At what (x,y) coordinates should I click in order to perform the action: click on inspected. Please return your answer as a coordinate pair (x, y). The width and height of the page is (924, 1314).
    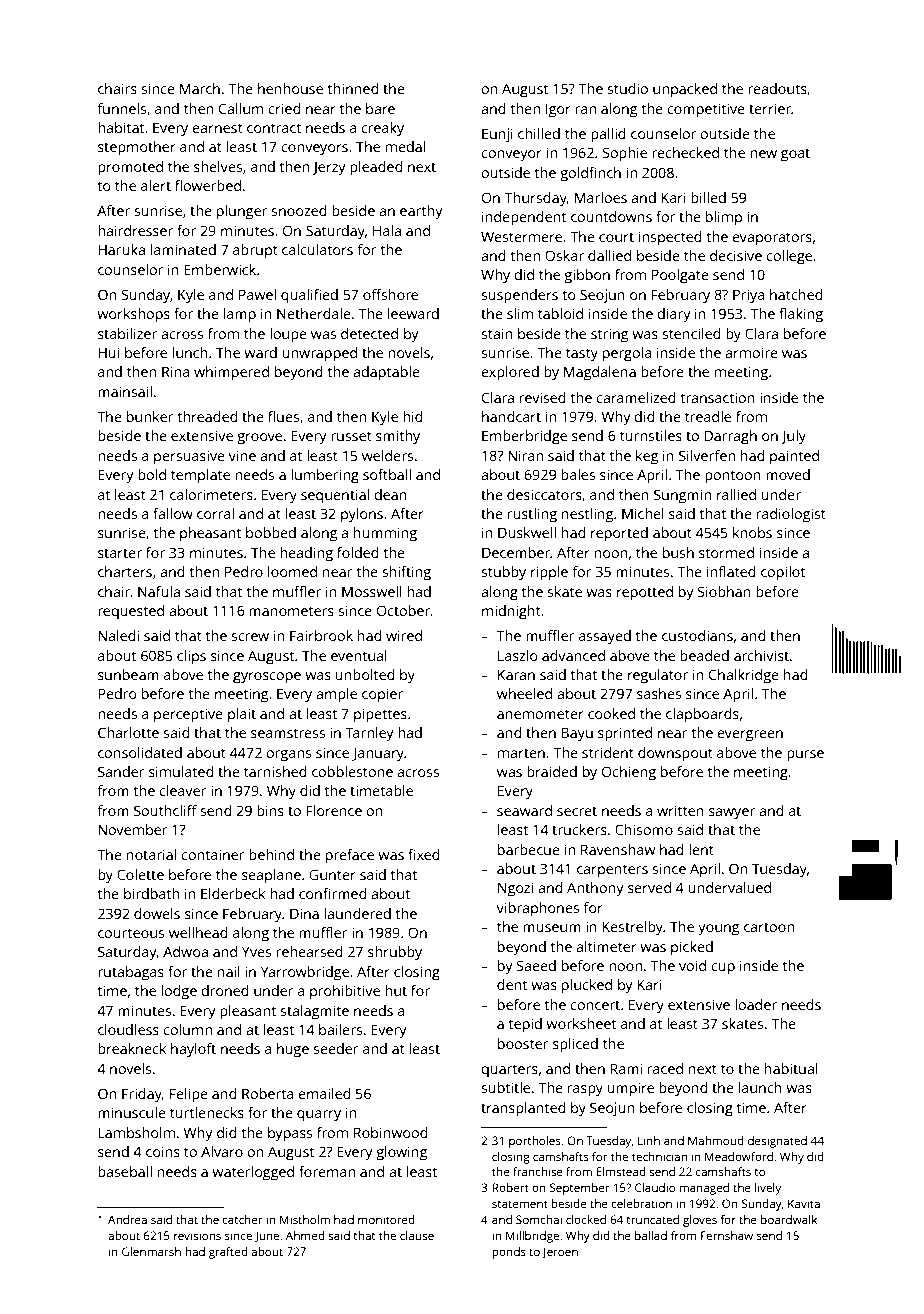
    Looking at the image, I should click on (670, 238).
